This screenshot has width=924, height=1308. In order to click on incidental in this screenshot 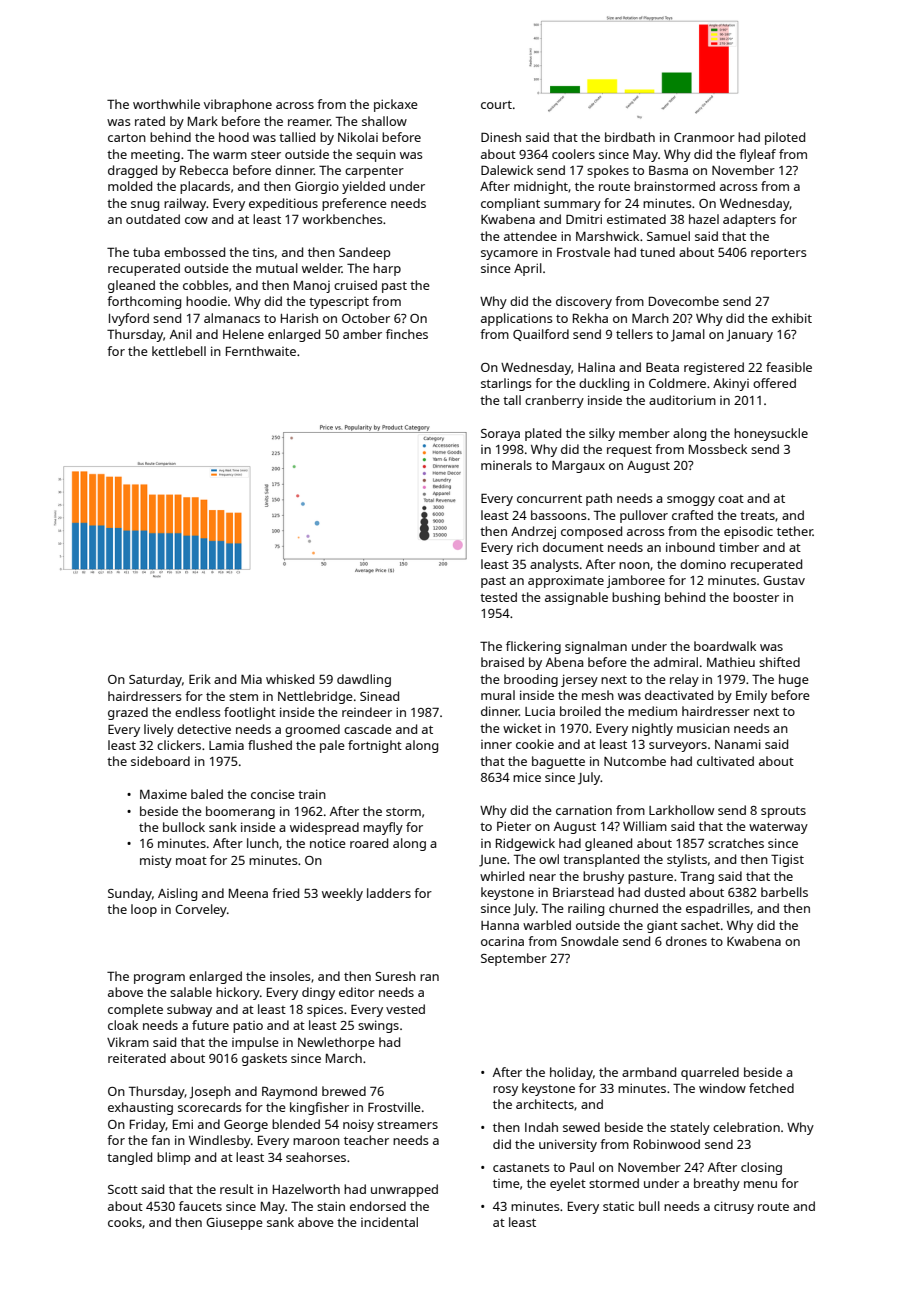, I will do `click(389, 1222)`.
